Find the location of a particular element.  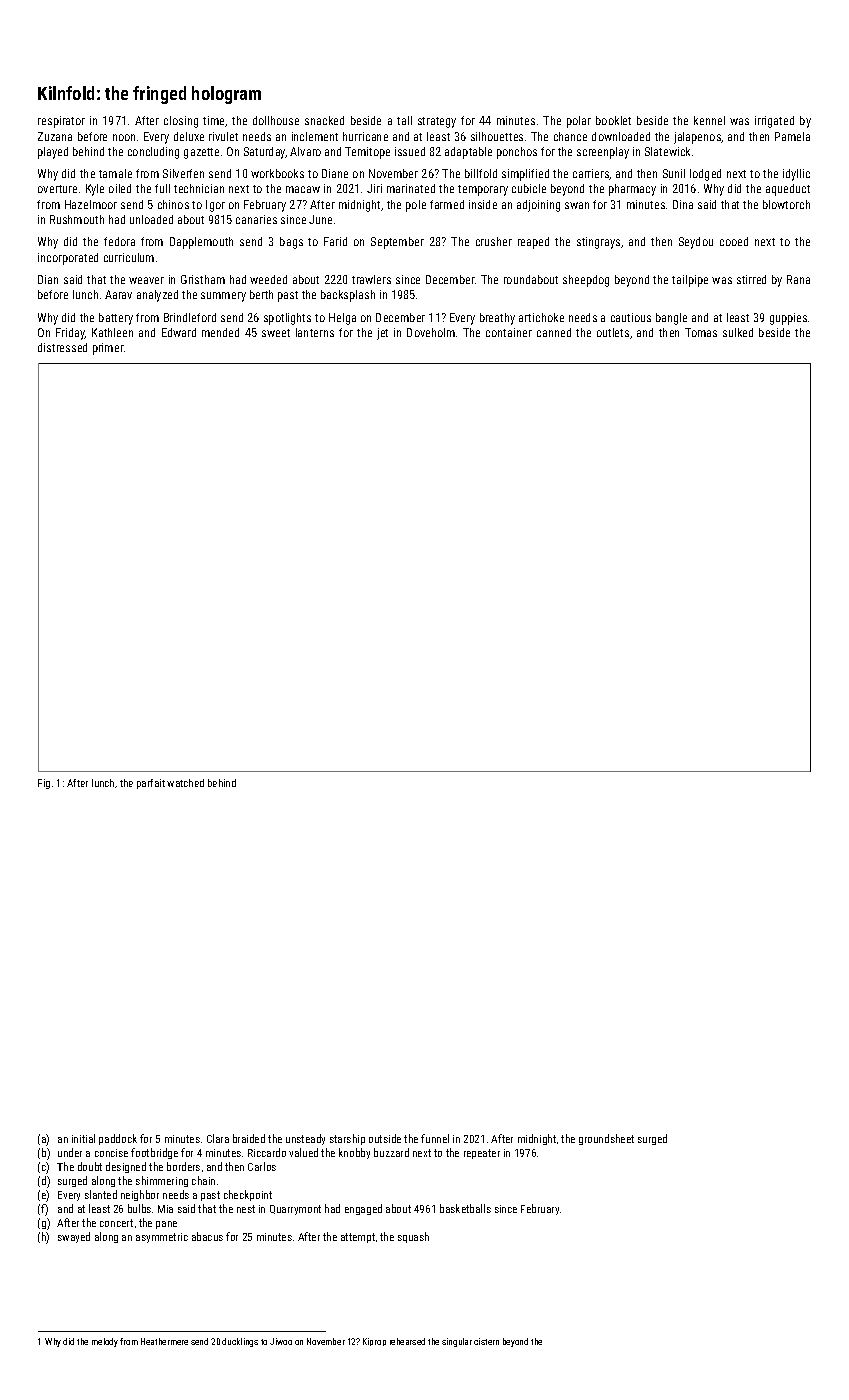

respirator is located at coordinates (61, 122).
